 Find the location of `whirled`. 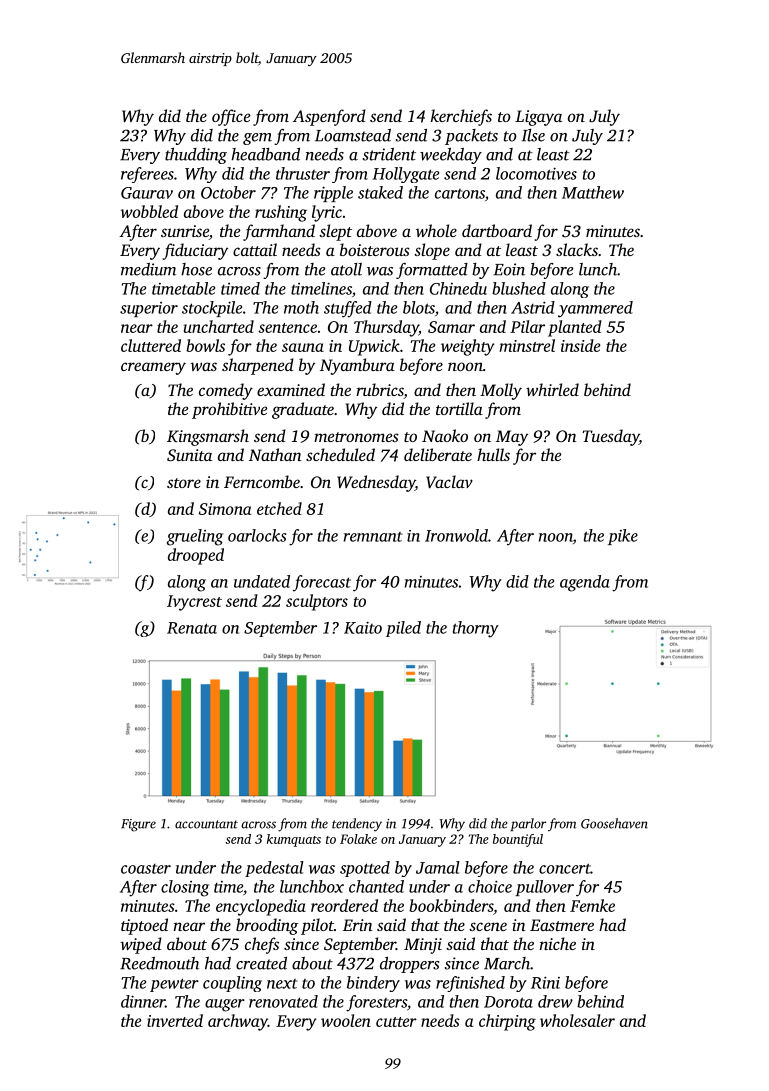

whirled is located at coordinates (552, 389).
